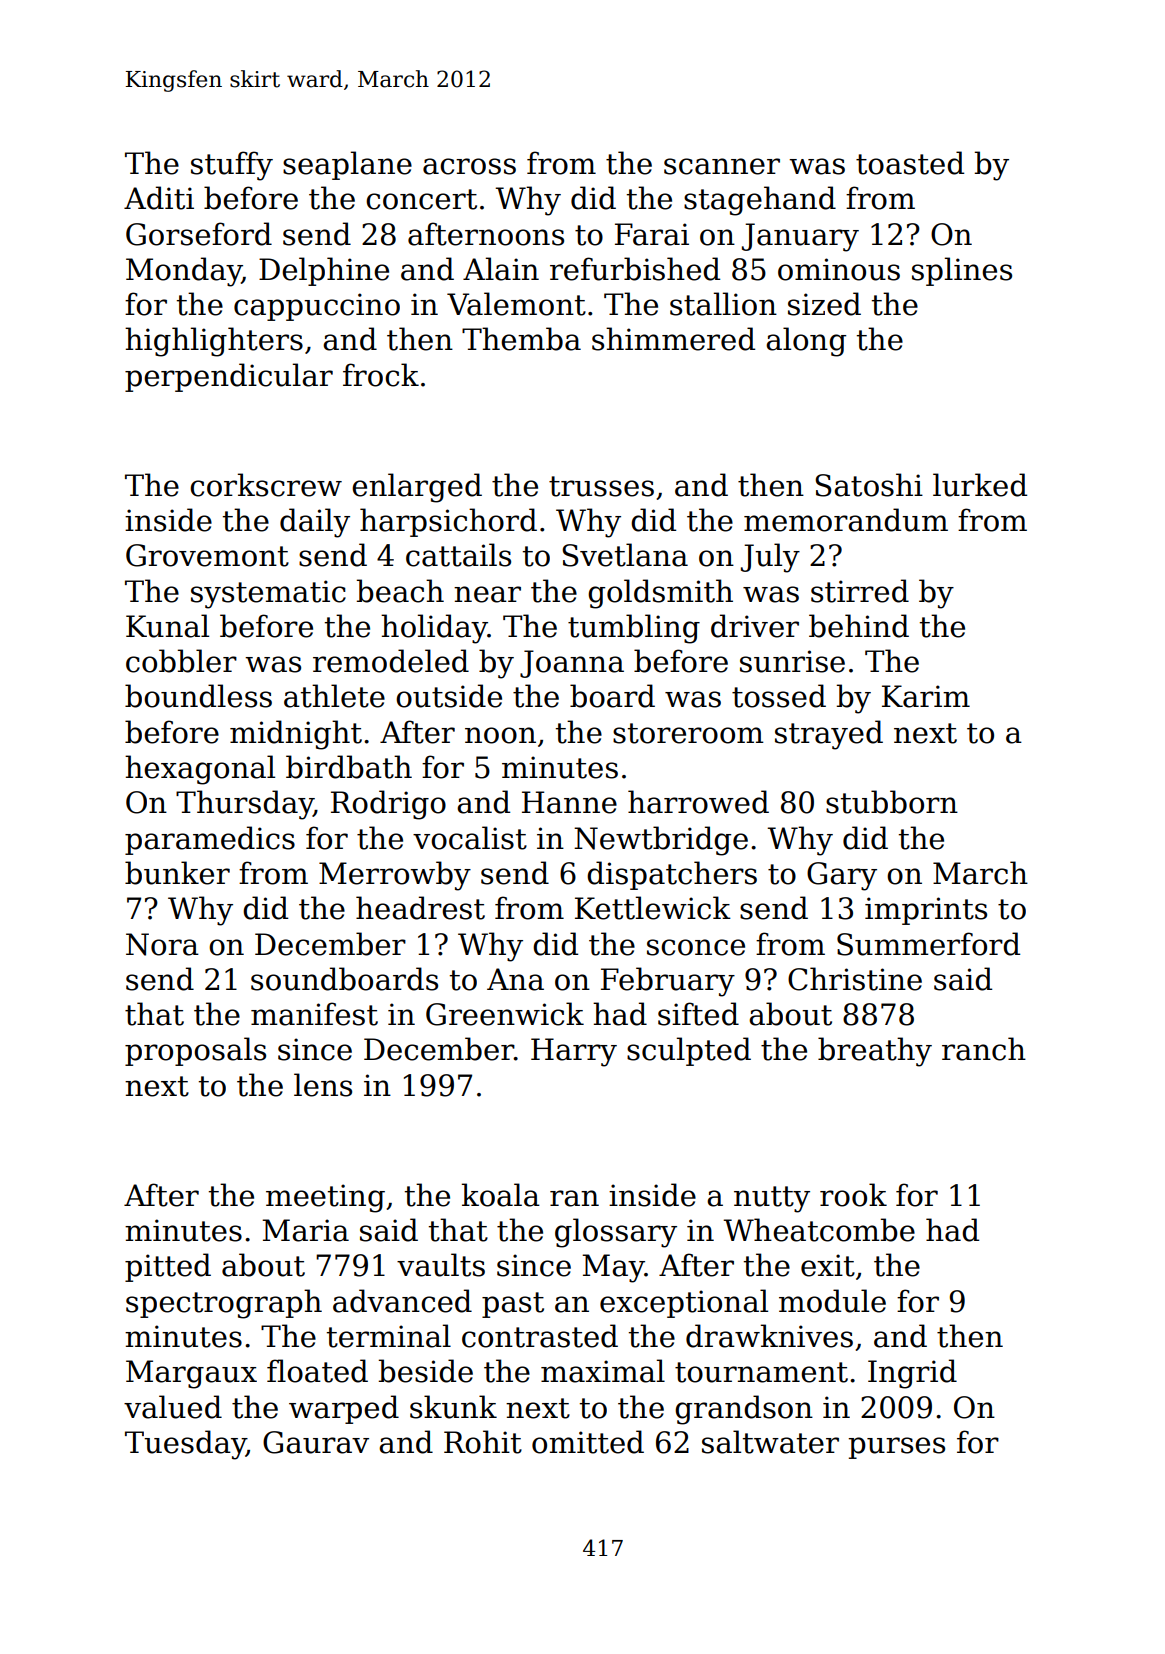  What do you see at coordinates (653, 908) in the document?
I see `Kettlewick` at bounding box center [653, 908].
